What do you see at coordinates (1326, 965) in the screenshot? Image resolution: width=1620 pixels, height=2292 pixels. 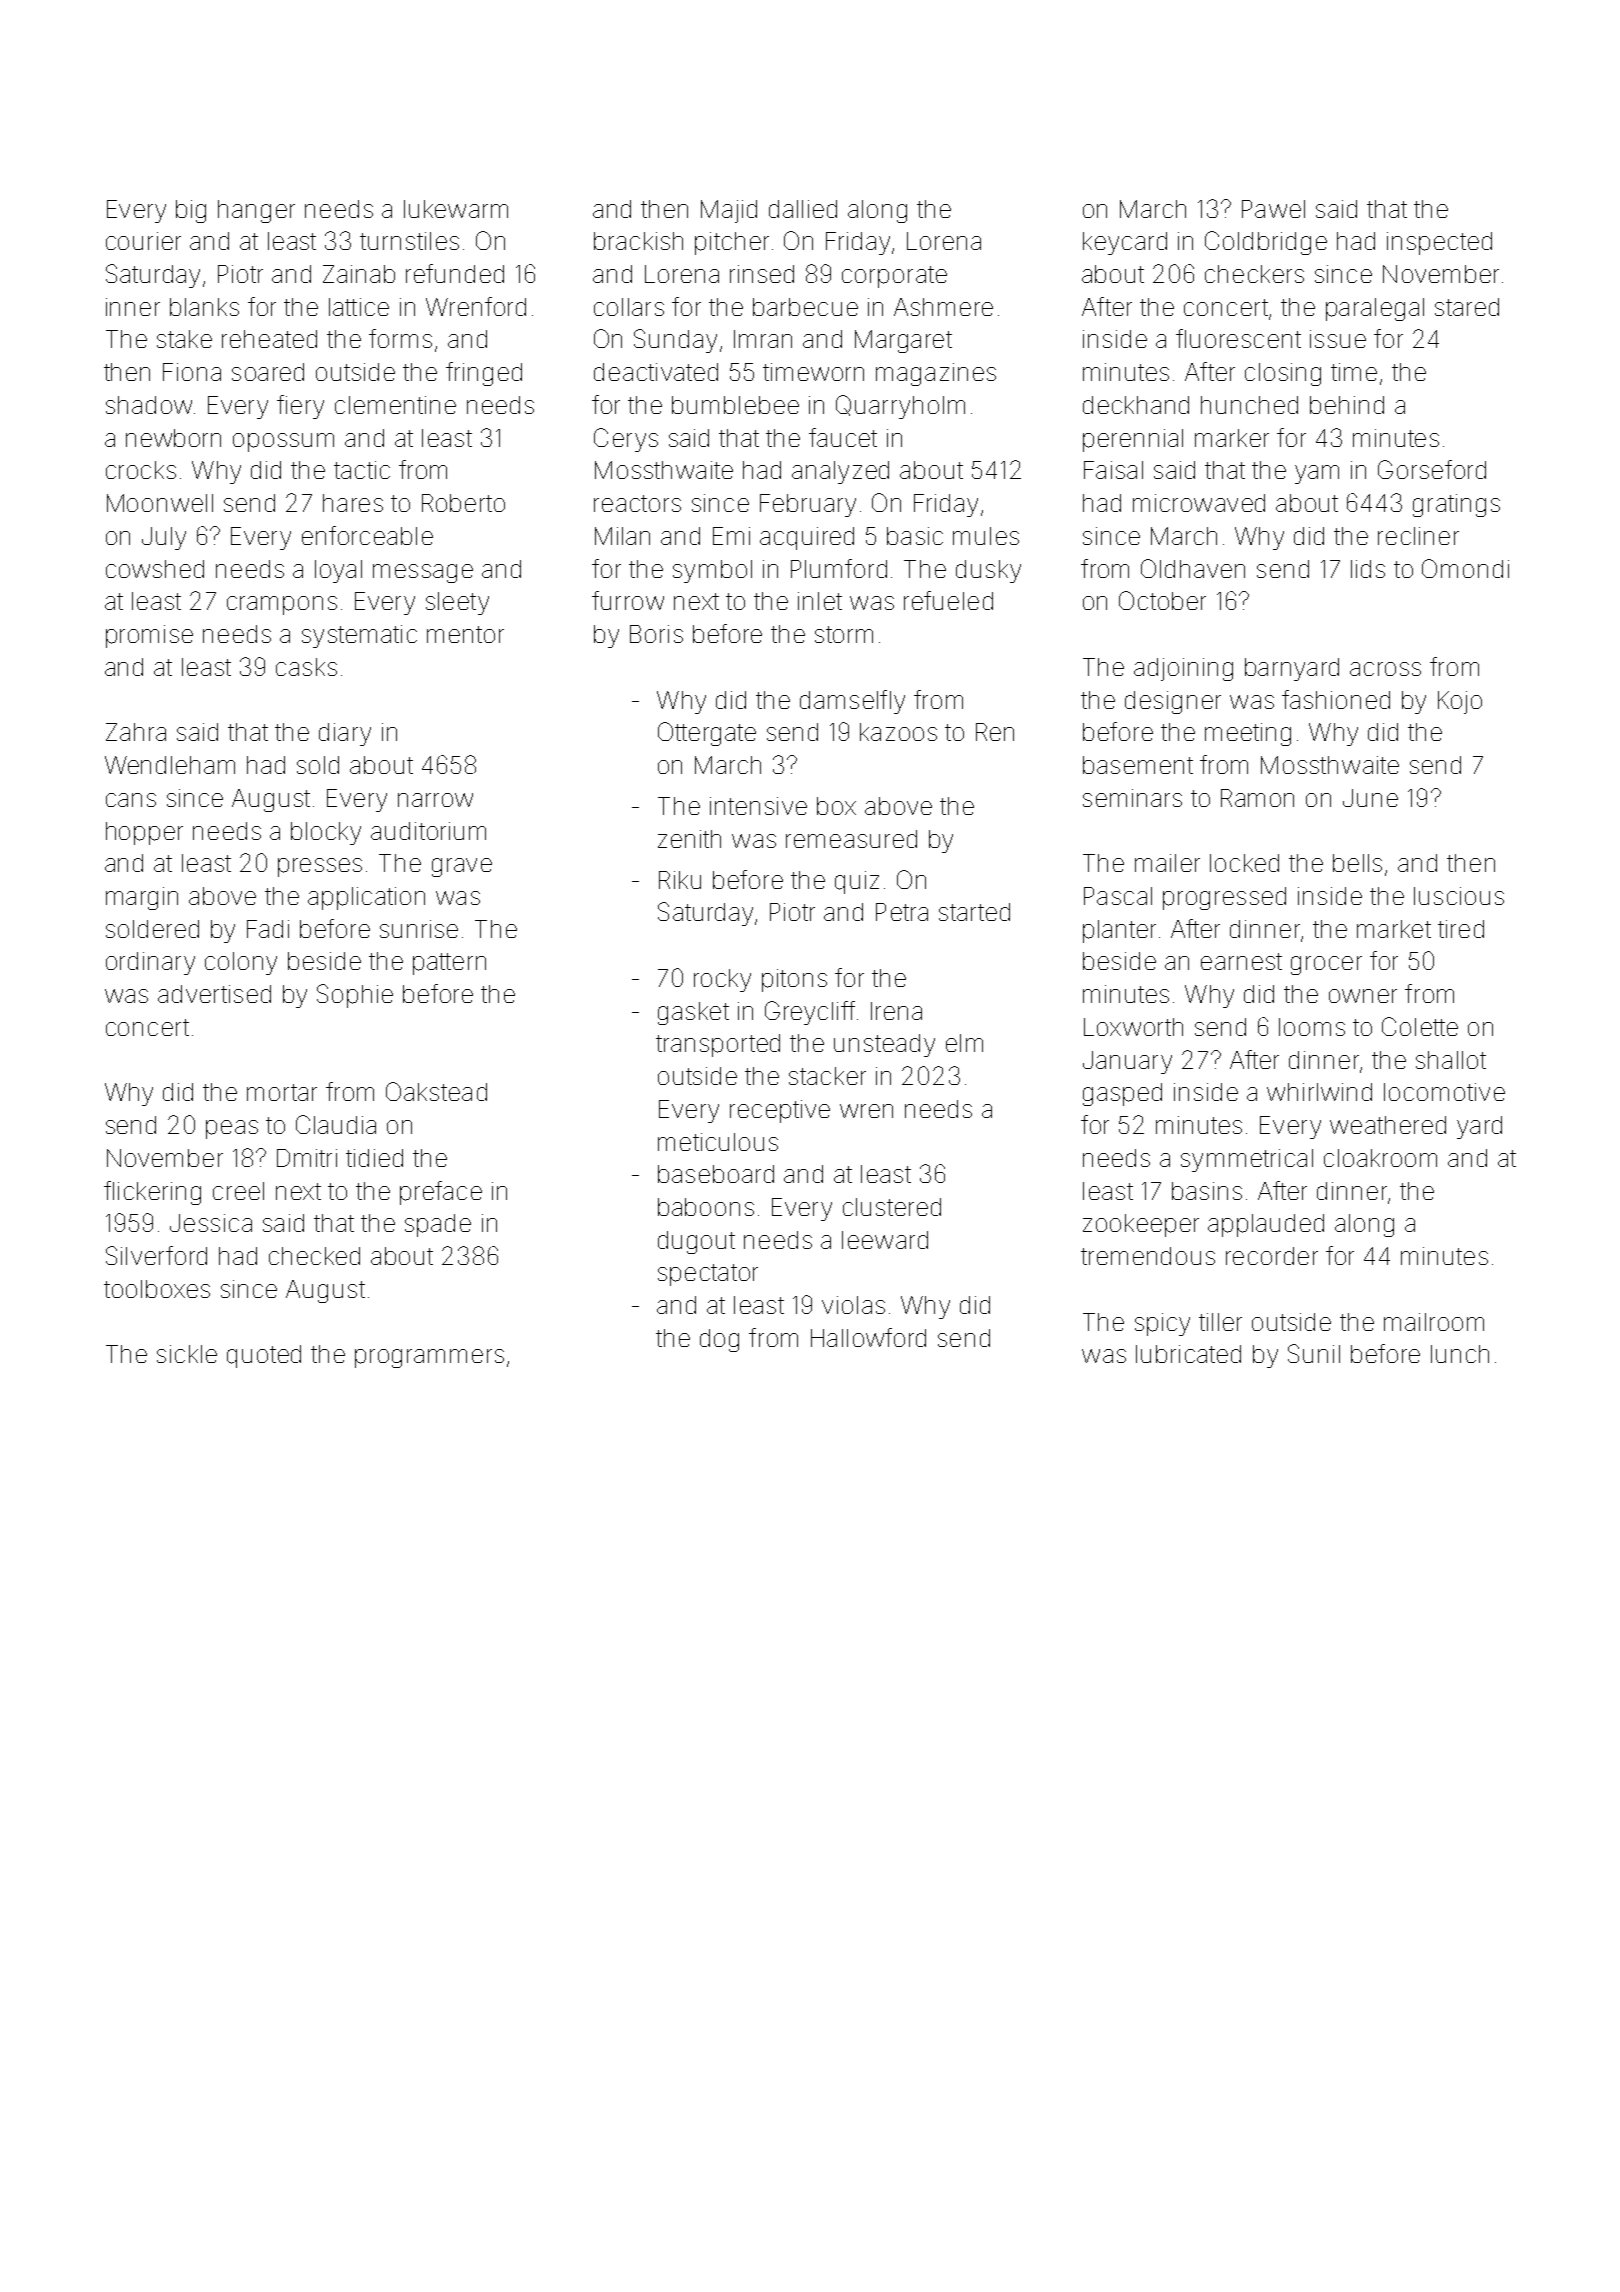 I see `grocer` at bounding box center [1326, 965].
